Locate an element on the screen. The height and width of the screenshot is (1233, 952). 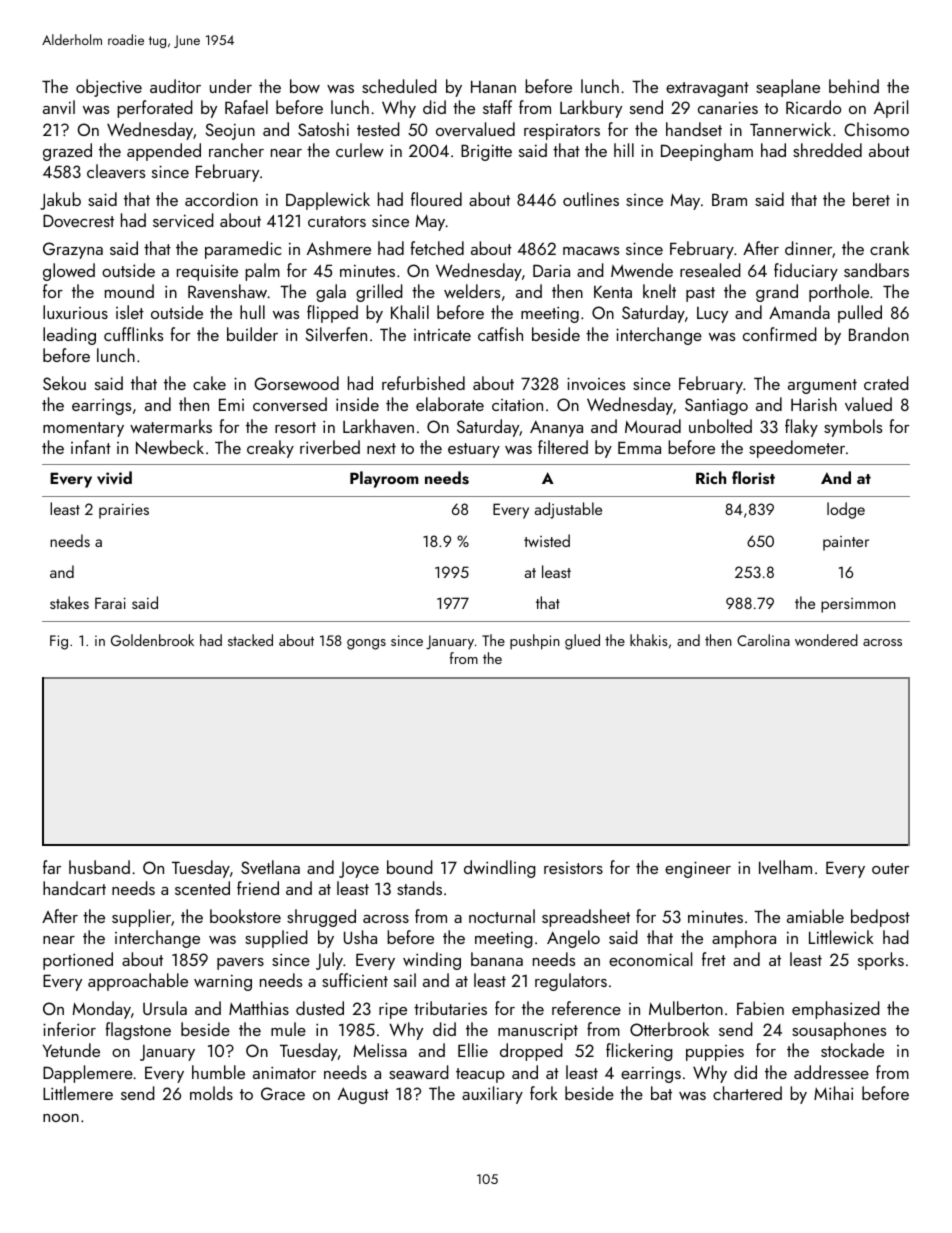
Bram is located at coordinates (729, 199).
